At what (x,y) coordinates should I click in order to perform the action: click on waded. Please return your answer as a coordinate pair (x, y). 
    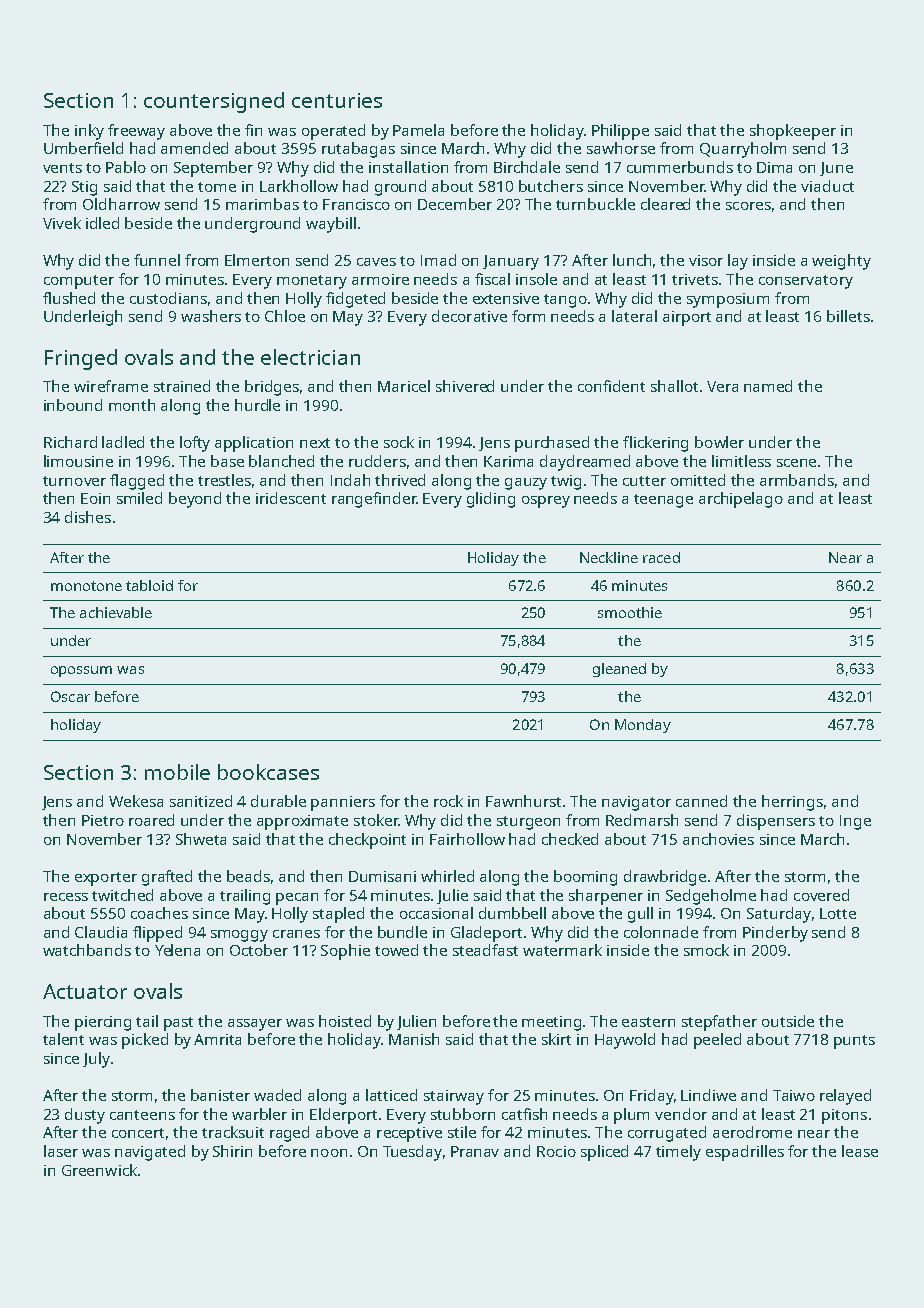
    Looking at the image, I should click on (277, 1095).
